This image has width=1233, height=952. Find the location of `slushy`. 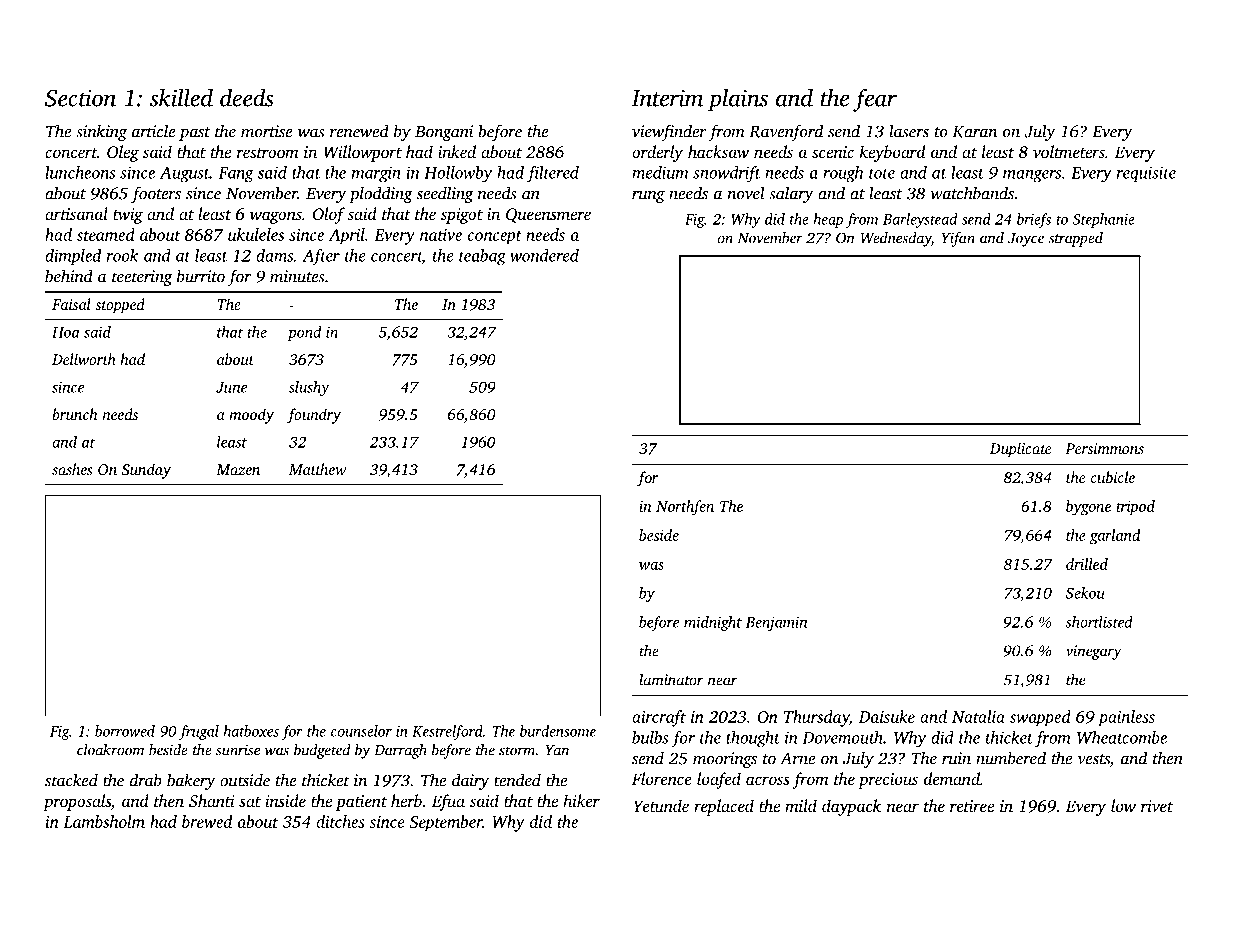

slushy is located at coordinates (309, 388).
